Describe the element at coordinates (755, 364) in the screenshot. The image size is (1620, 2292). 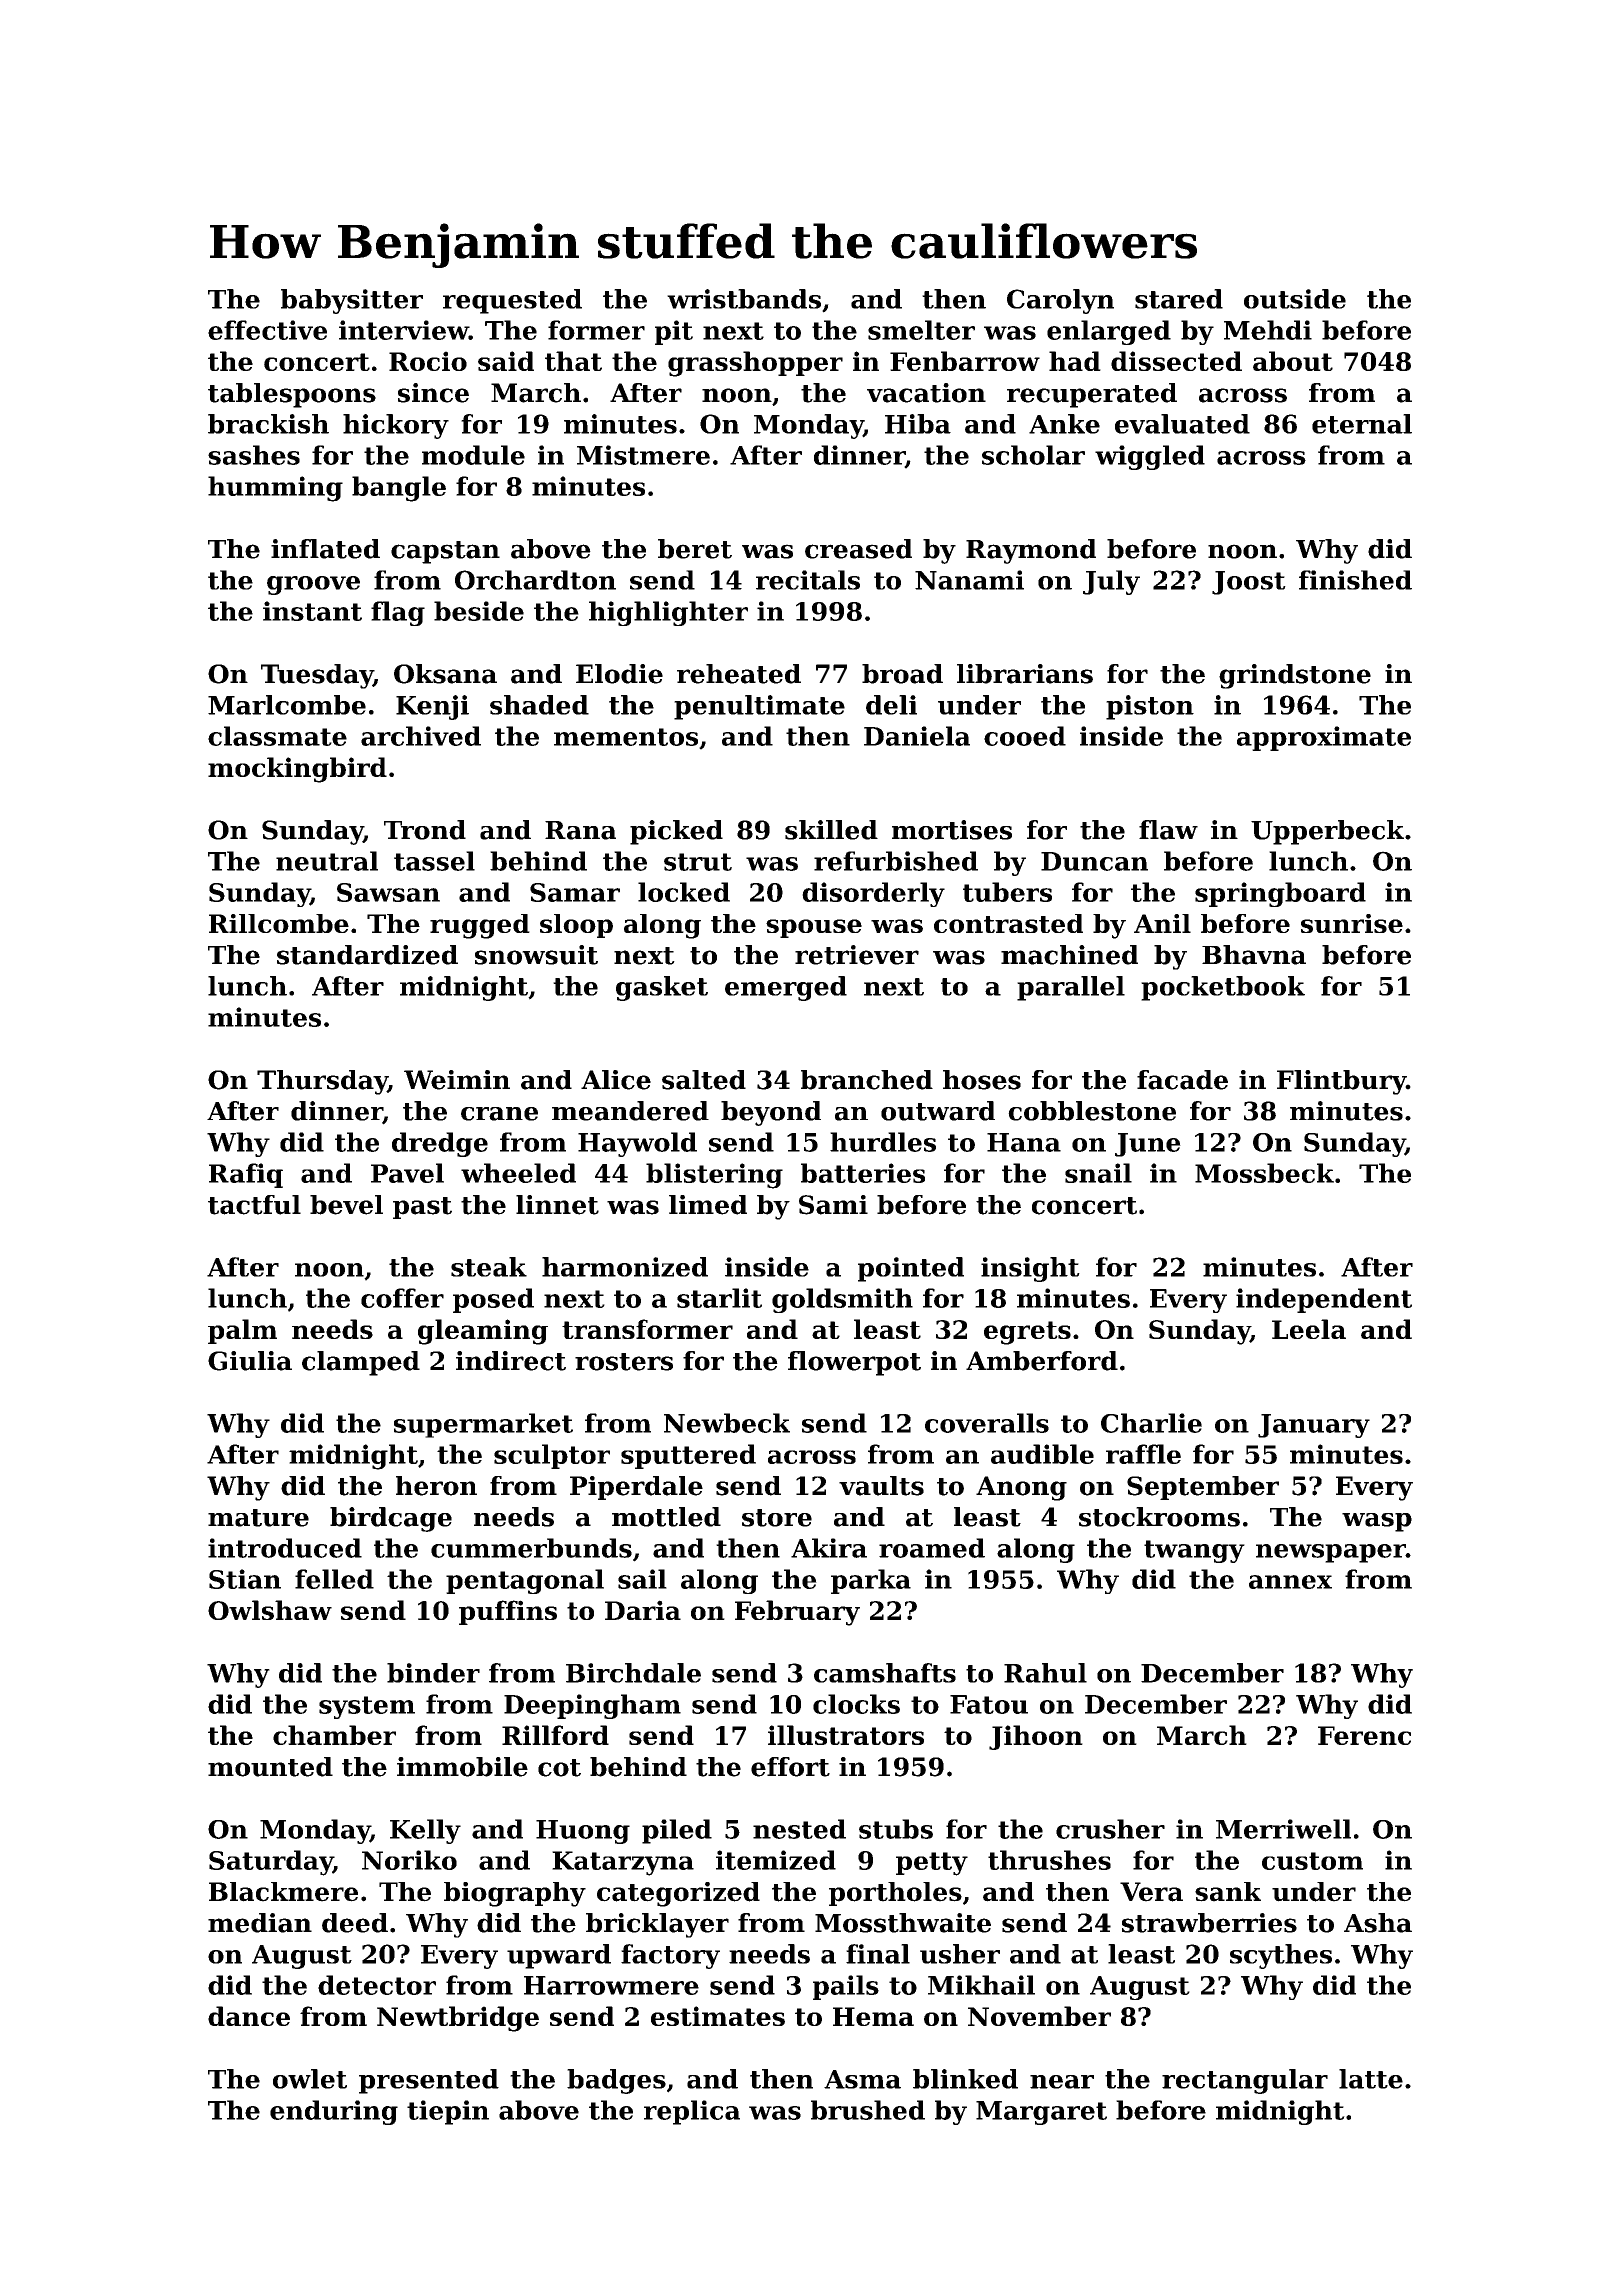
I see `grasshopper` at that location.
